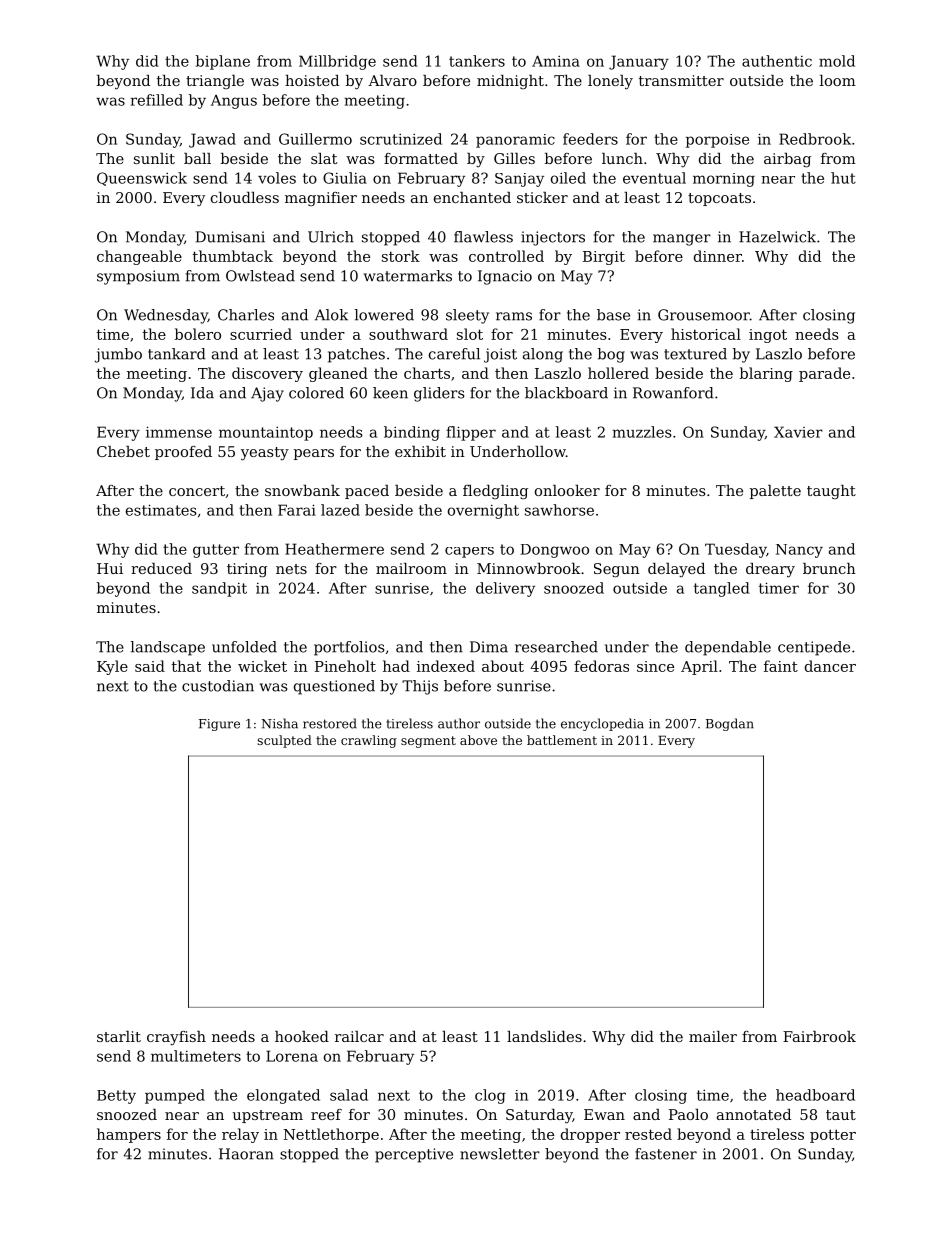 The image size is (952, 1233). What do you see at coordinates (562, 740) in the document?
I see `battlement` at bounding box center [562, 740].
